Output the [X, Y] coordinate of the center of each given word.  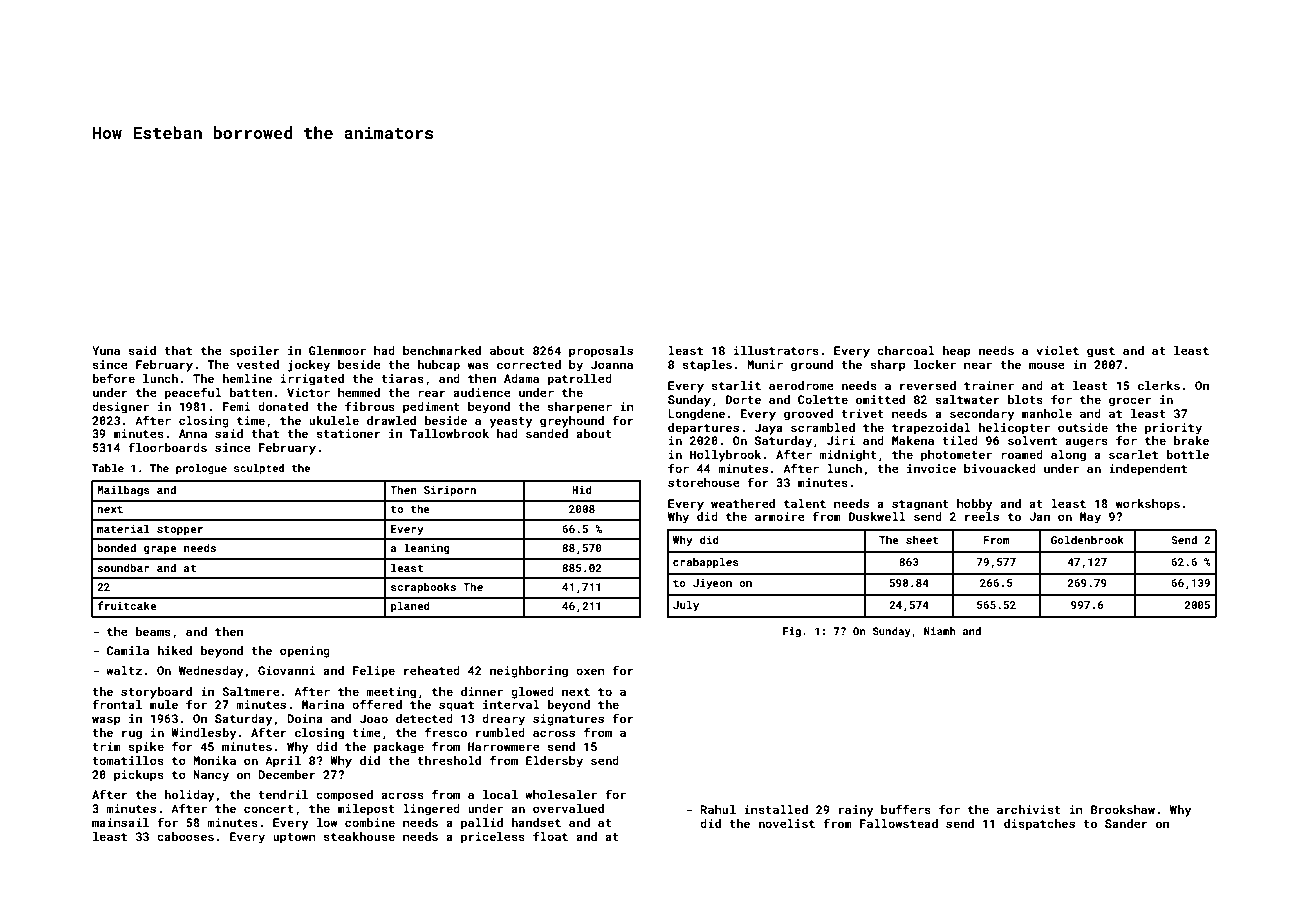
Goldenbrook [1087, 539]
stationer [348, 433]
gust [1101, 352]
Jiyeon [712, 584]
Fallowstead [899, 823]
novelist [786, 823]
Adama [521, 378]
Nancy [211, 776]
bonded [116, 547]
